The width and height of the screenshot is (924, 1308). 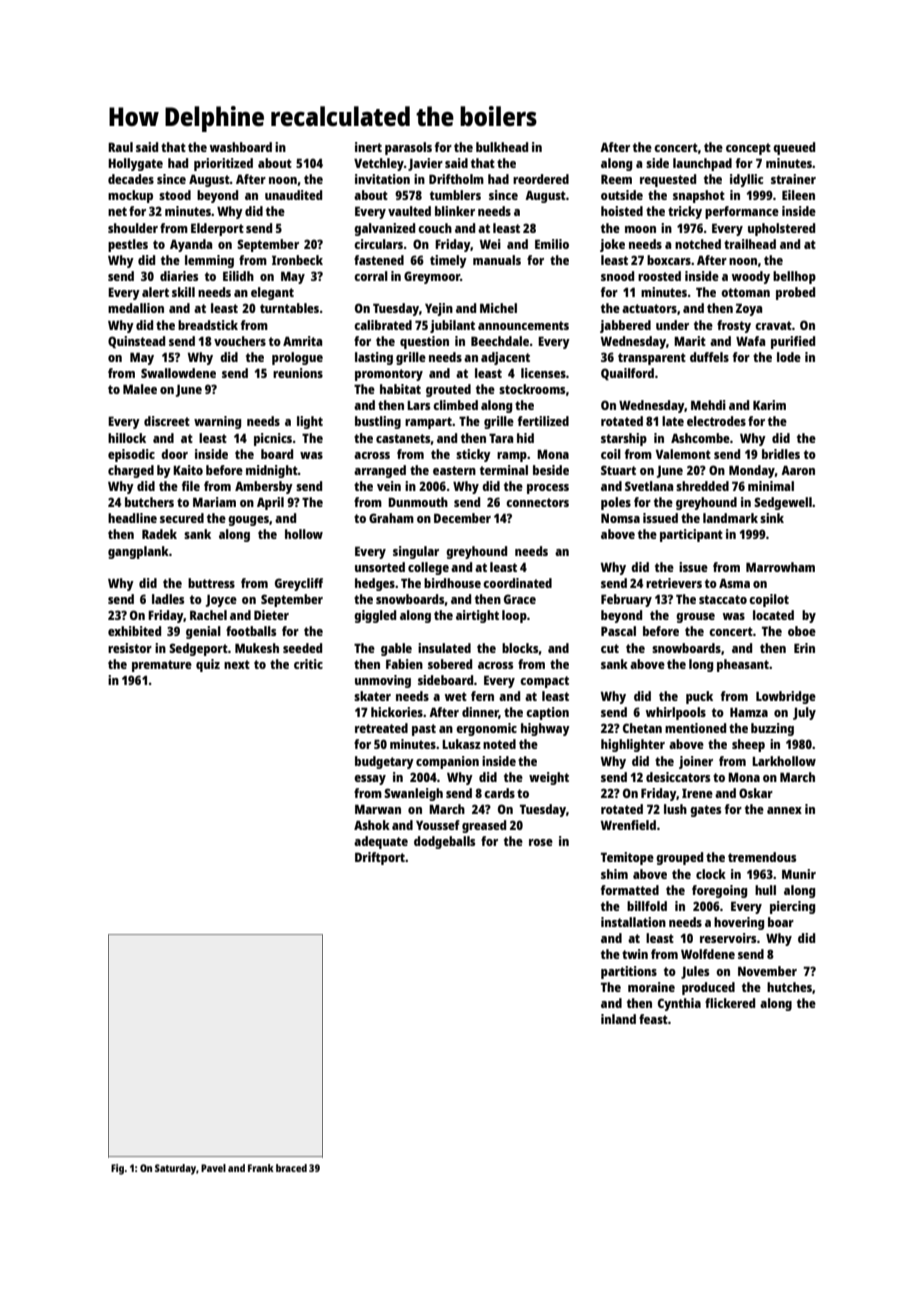 I want to click on Ayanda, so click(x=191, y=245).
